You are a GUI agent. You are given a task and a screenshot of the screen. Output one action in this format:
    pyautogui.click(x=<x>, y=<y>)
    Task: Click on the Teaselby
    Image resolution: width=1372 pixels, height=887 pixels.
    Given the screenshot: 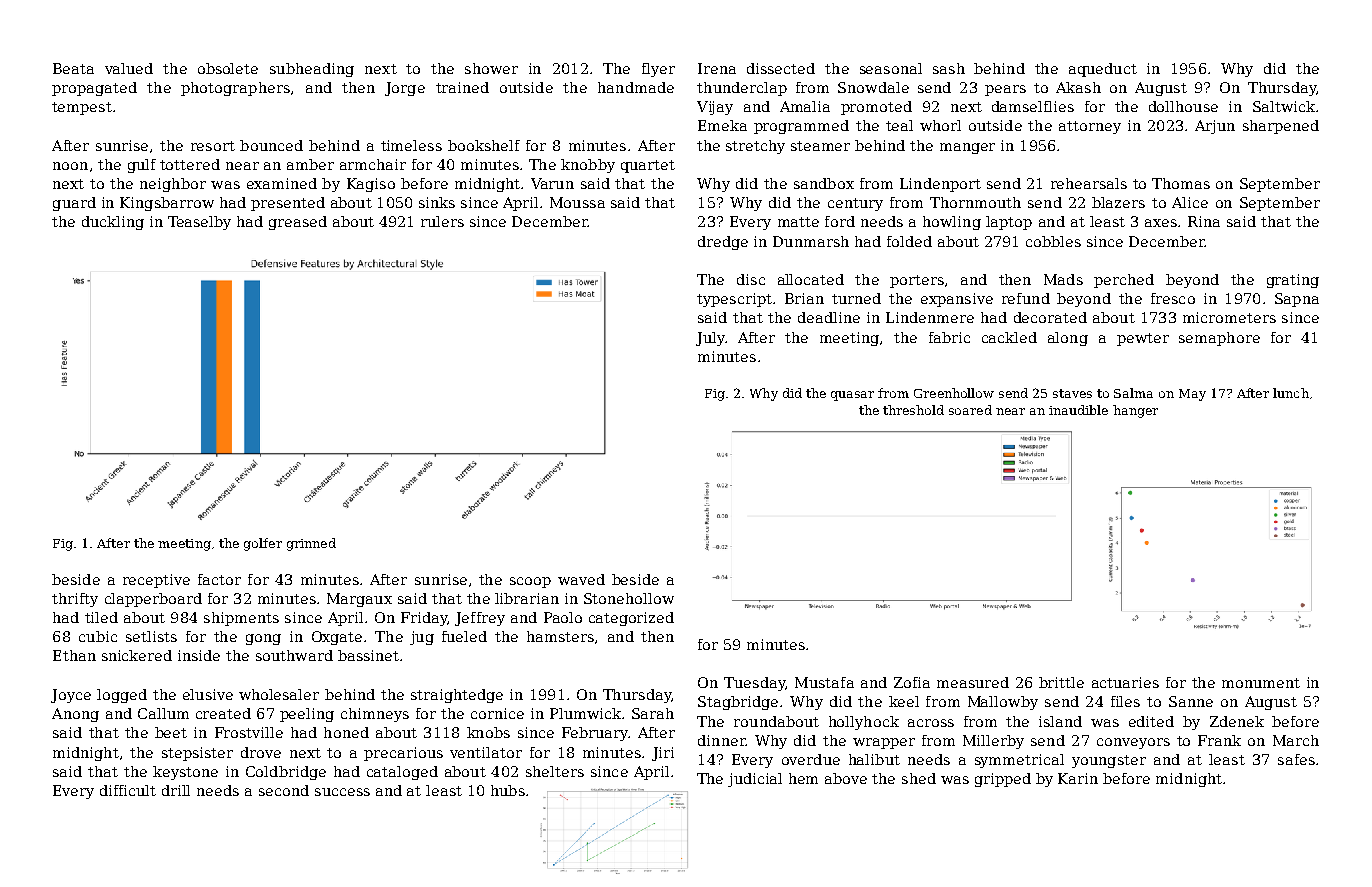 What is the action you would take?
    pyautogui.click(x=199, y=223)
